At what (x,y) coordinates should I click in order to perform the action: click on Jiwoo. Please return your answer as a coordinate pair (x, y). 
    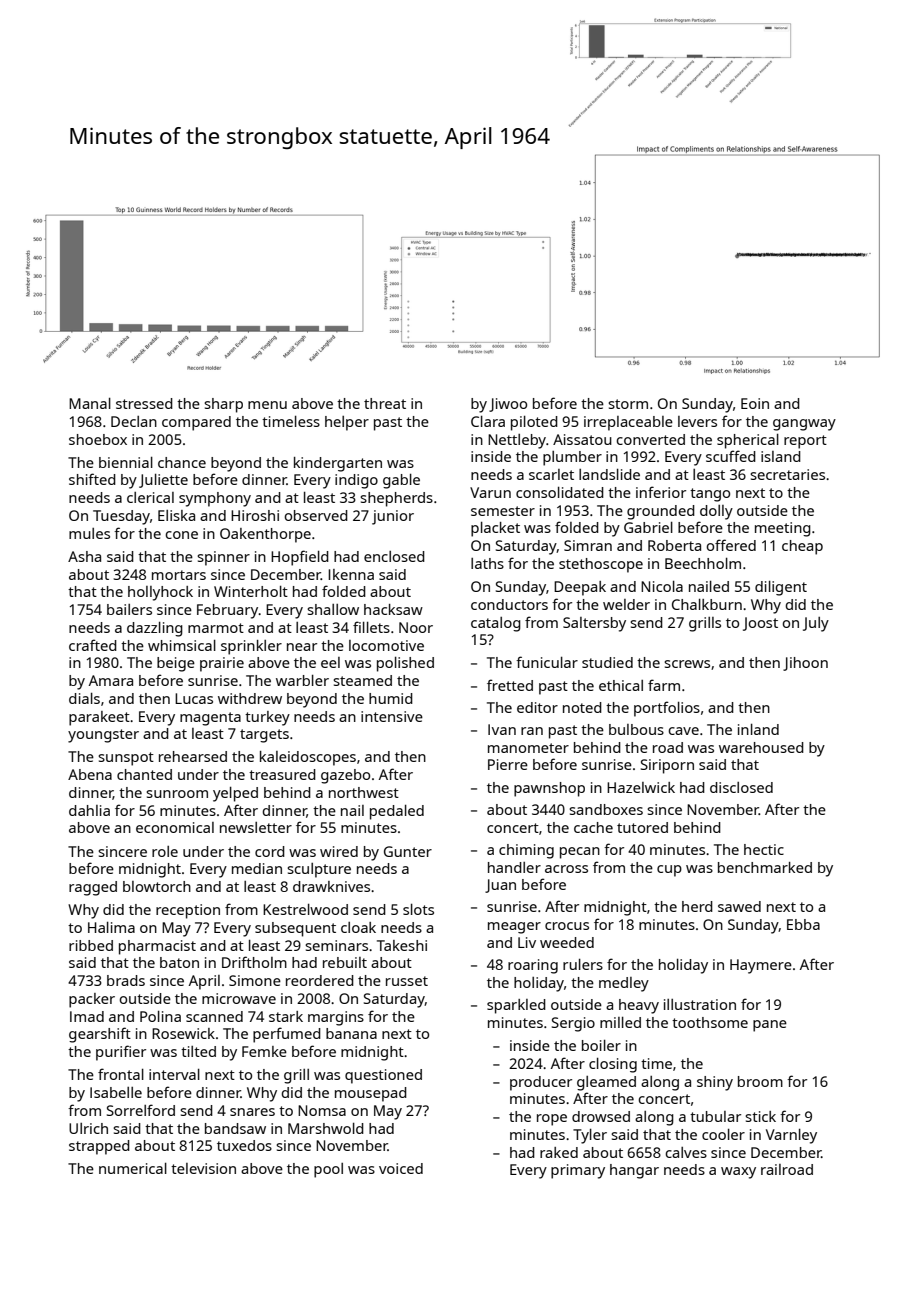
    Looking at the image, I should click on (508, 405).
